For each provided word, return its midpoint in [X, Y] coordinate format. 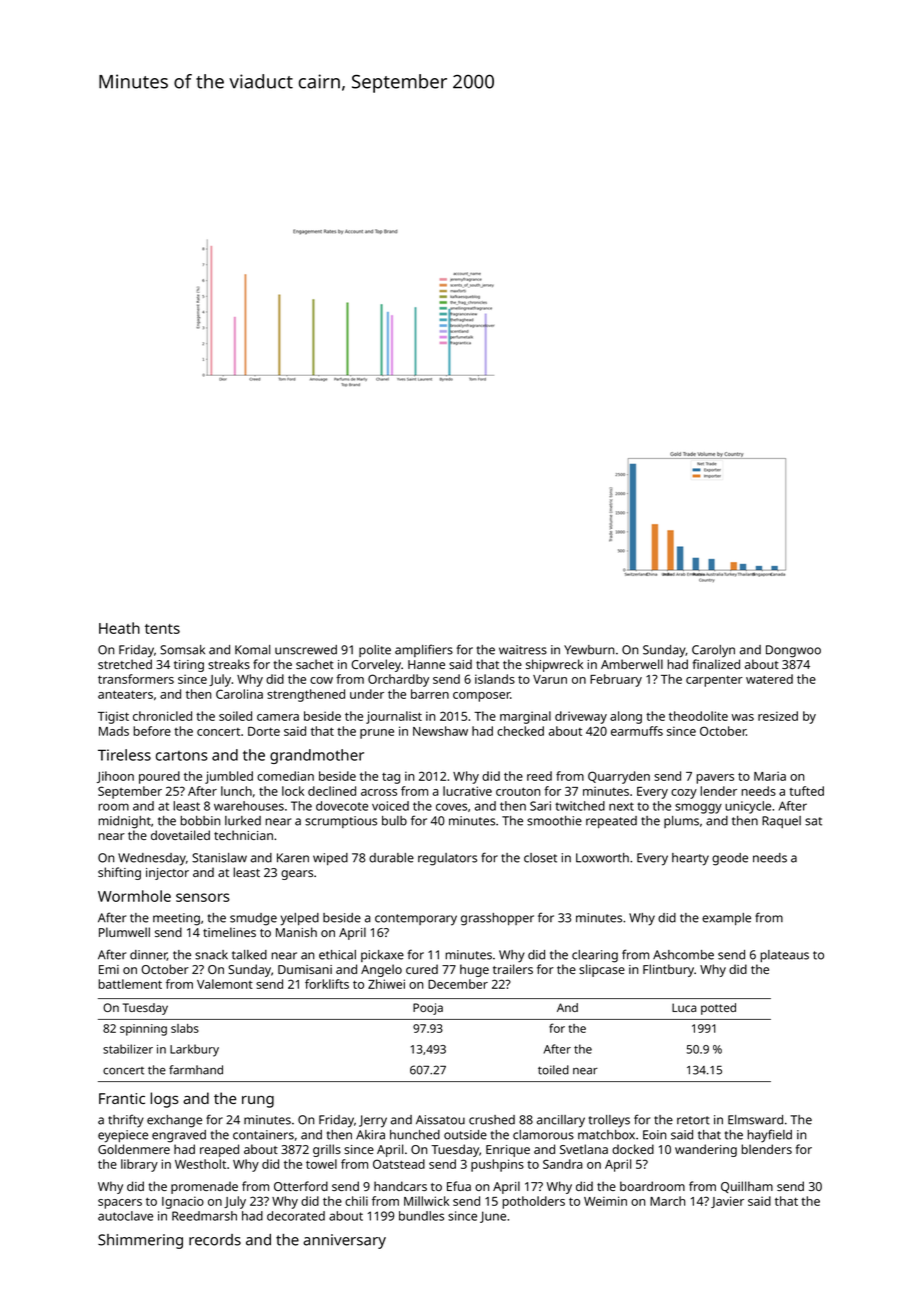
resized [778, 716]
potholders [533, 1202]
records [215, 1240]
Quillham [747, 1187]
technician [243, 835]
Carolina [239, 694]
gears [297, 875]
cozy [684, 794]
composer [481, 697]
